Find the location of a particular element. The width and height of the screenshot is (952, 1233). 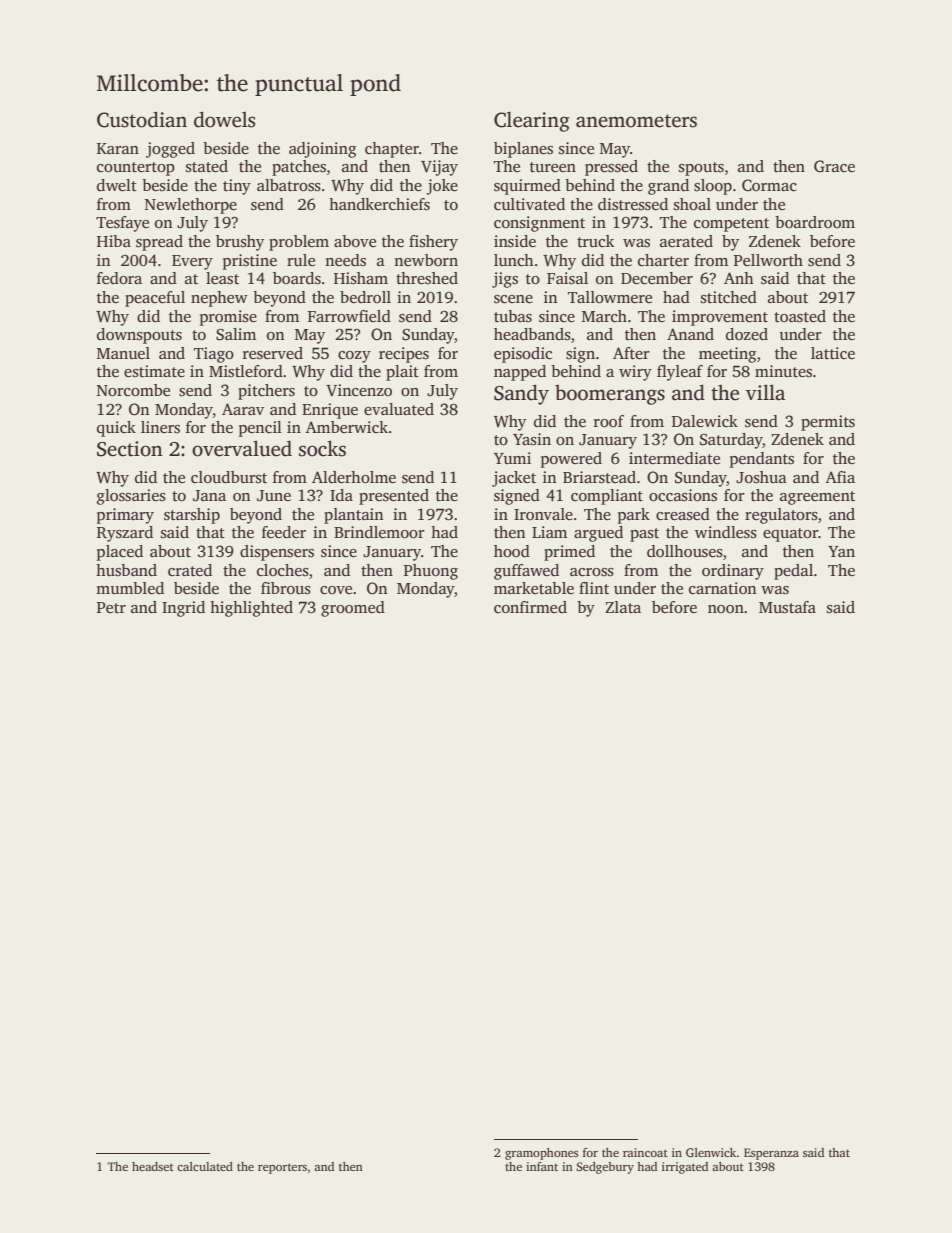

reporters is located at coordinates (282, 1168).
